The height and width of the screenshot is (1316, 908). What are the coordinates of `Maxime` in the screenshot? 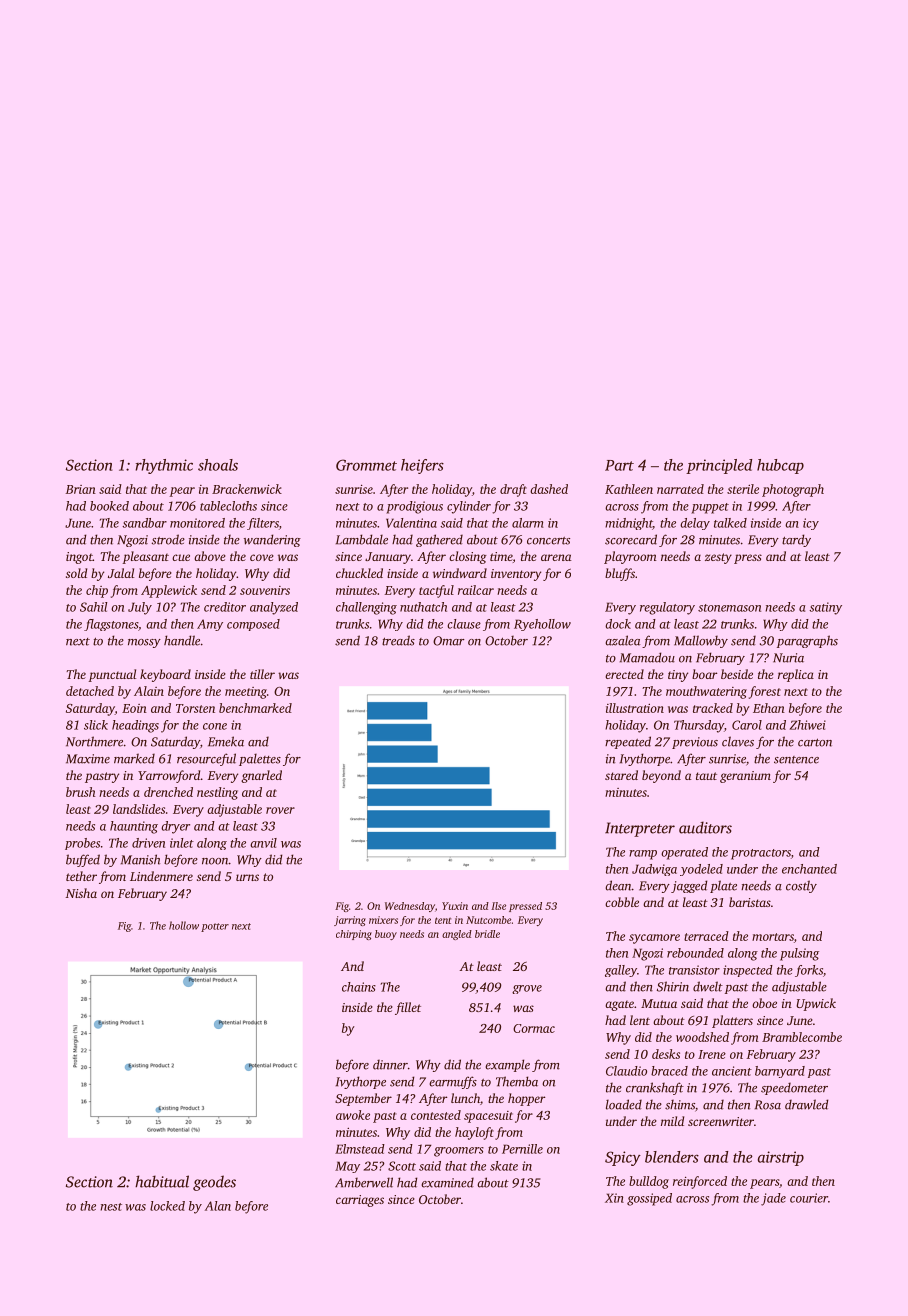 It's located at (88, 759).
